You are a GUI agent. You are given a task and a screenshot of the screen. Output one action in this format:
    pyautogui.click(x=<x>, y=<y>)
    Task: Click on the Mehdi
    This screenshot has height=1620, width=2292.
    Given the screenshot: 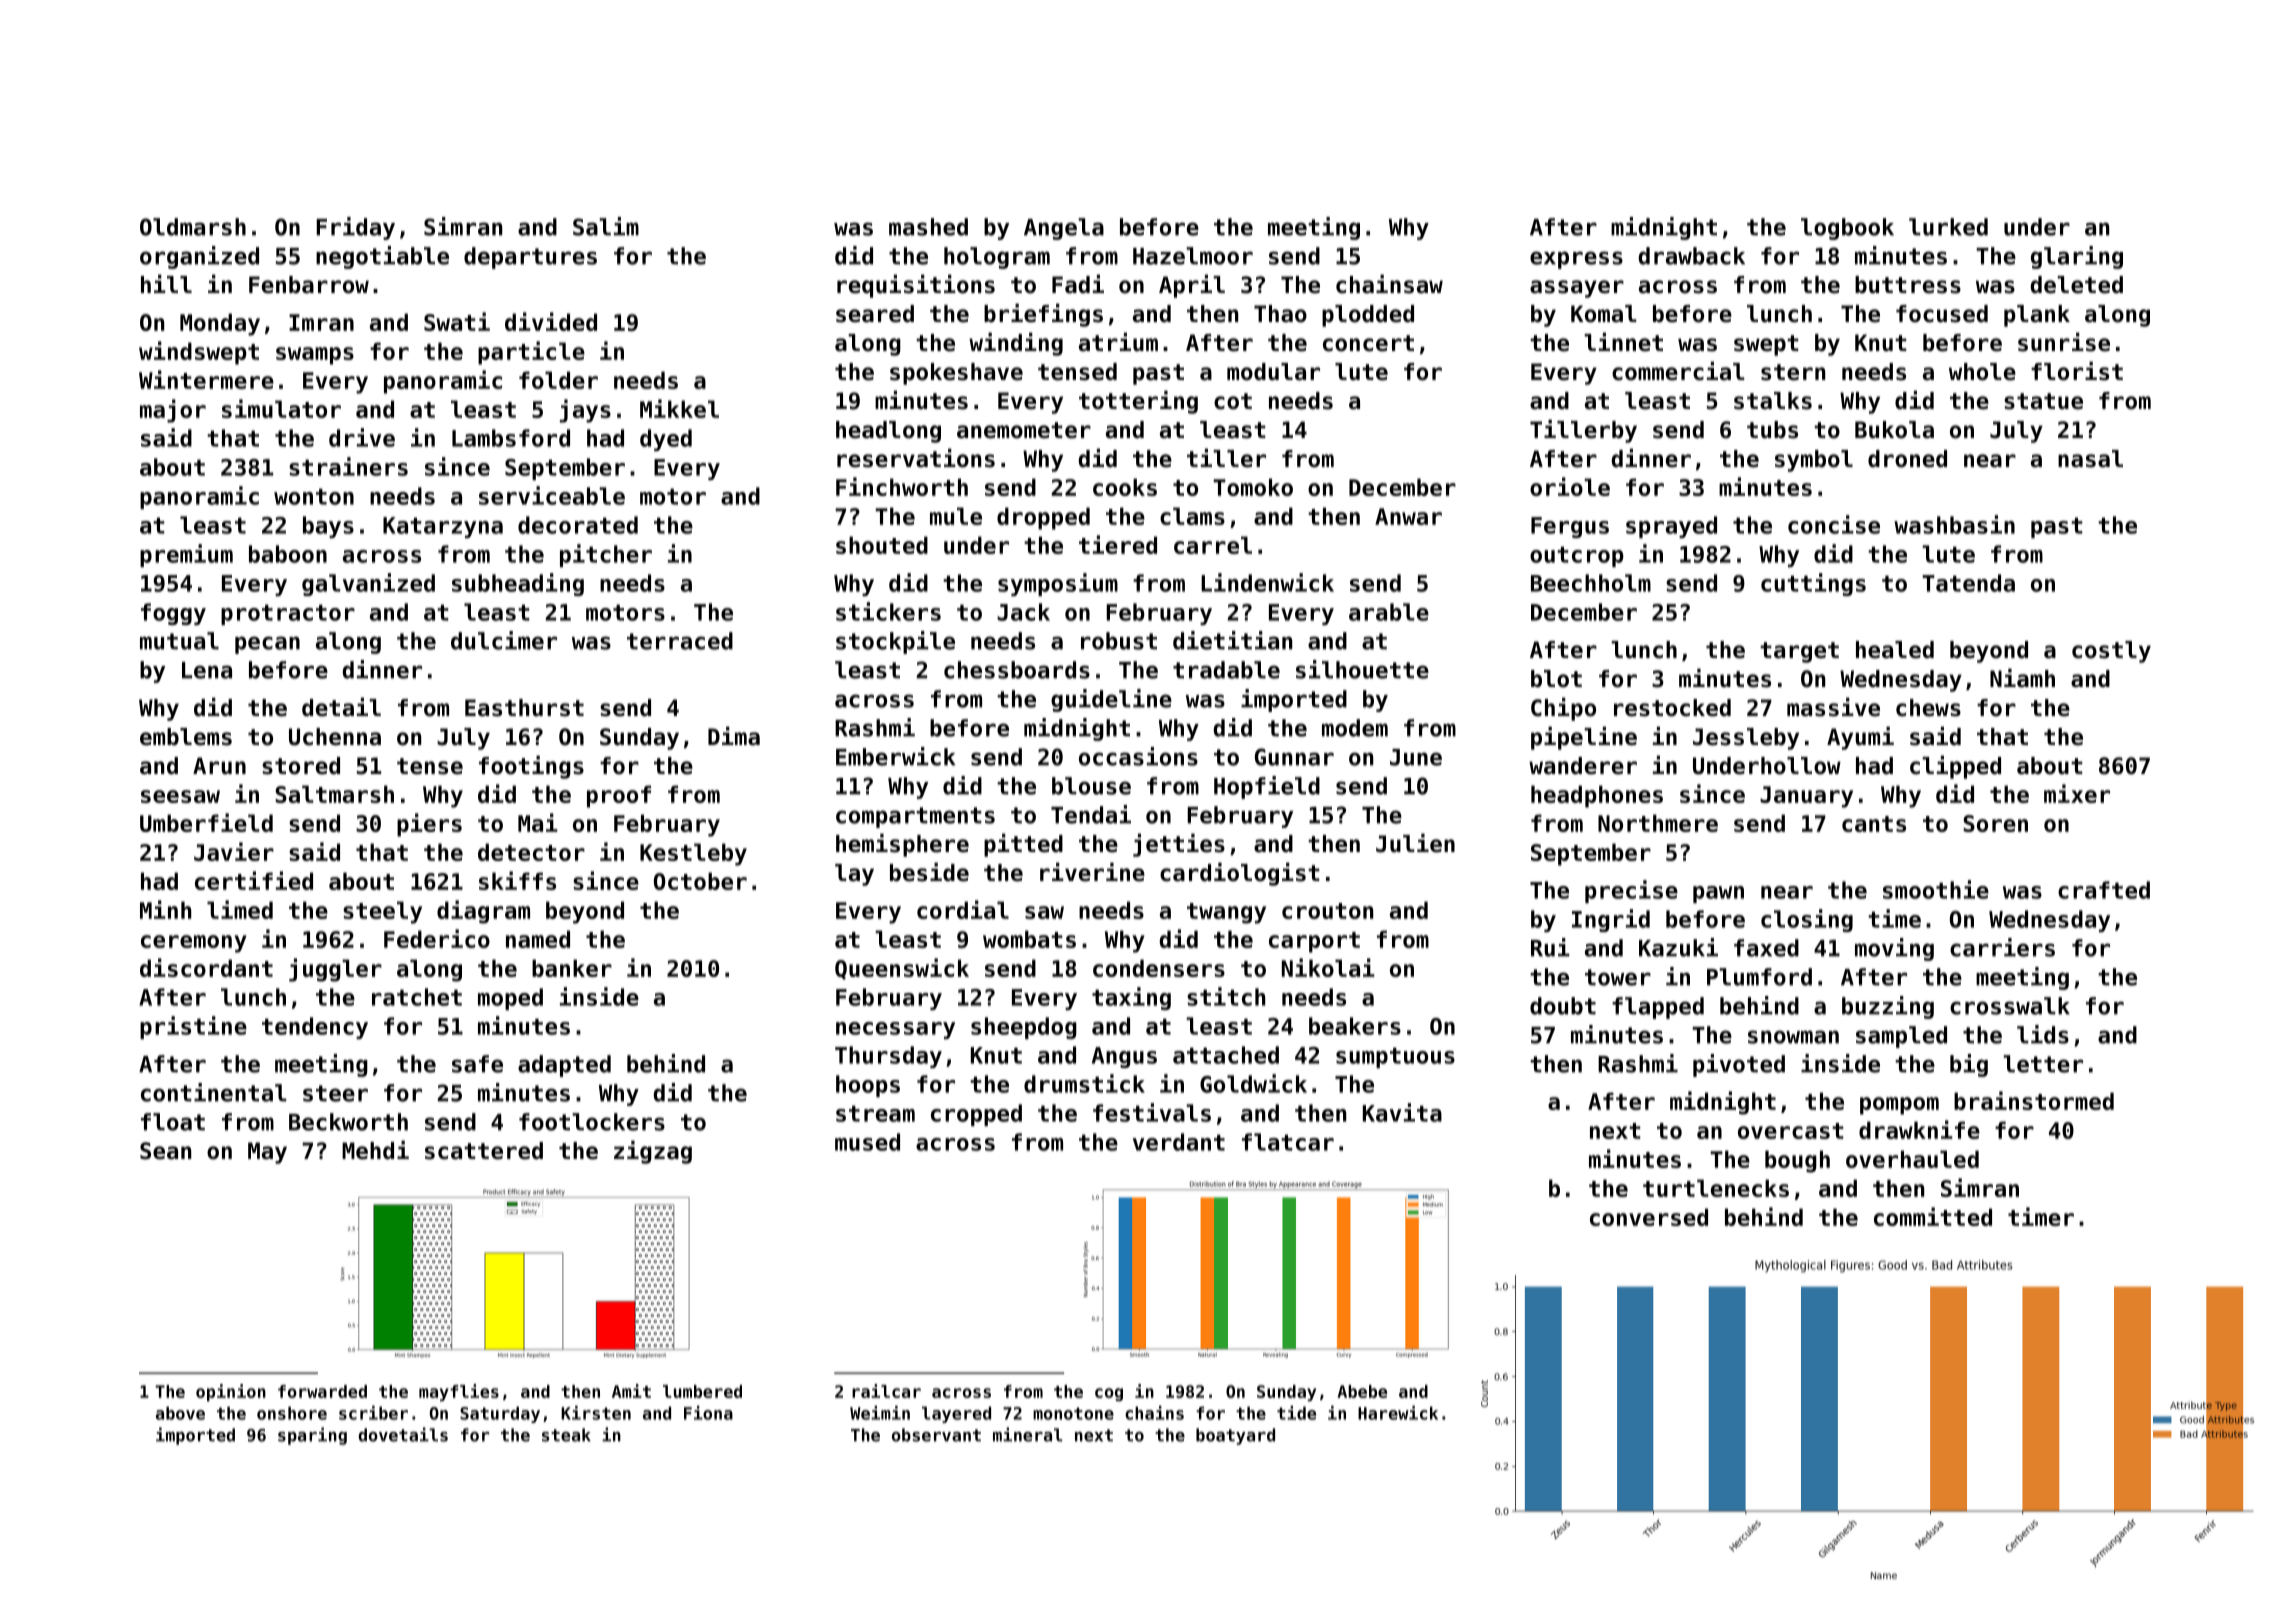 What is the action you would take?
    pyautogui.click(x=375, y=1150)
